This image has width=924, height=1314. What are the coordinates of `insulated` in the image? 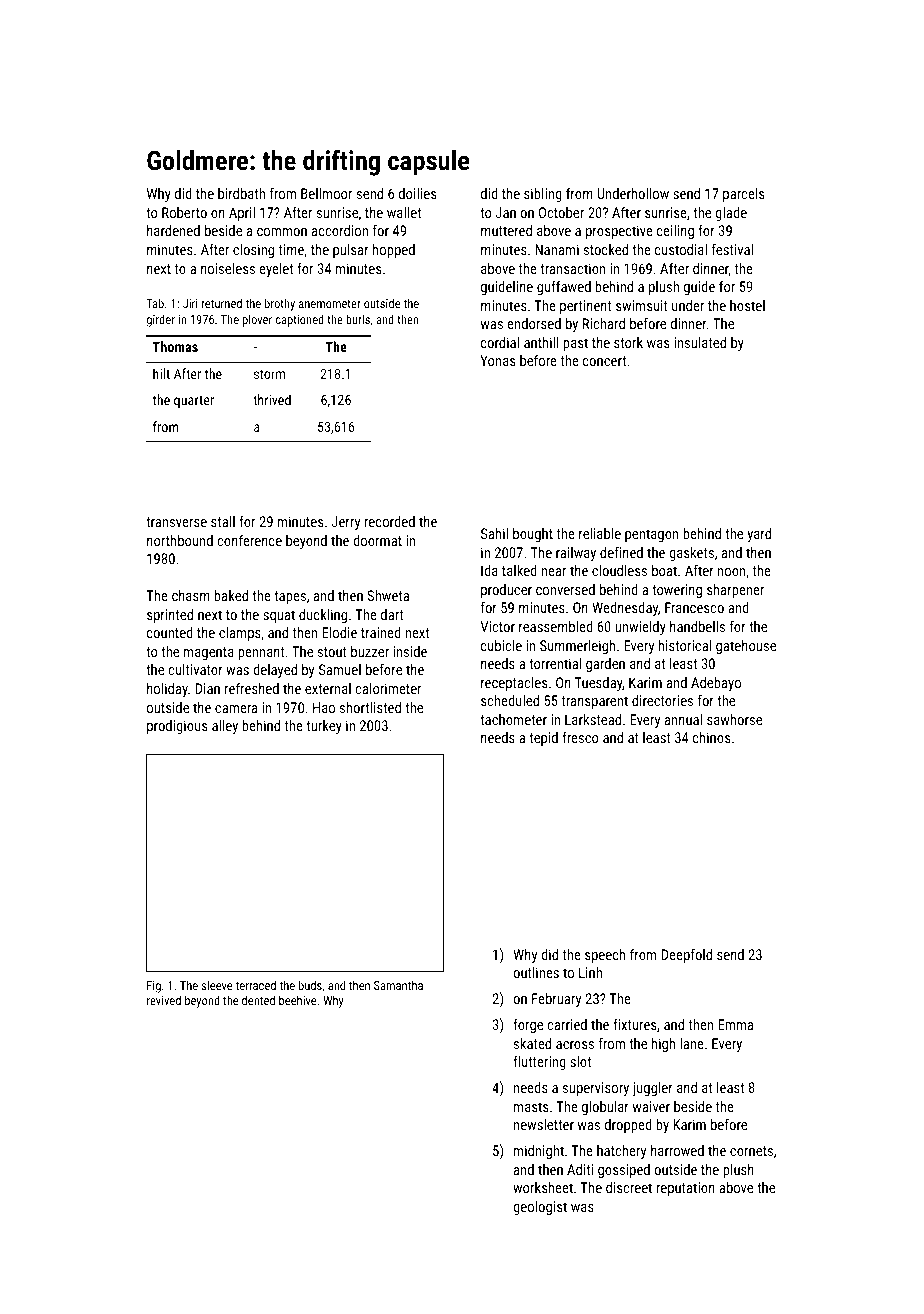 It's located at (700, 342).
